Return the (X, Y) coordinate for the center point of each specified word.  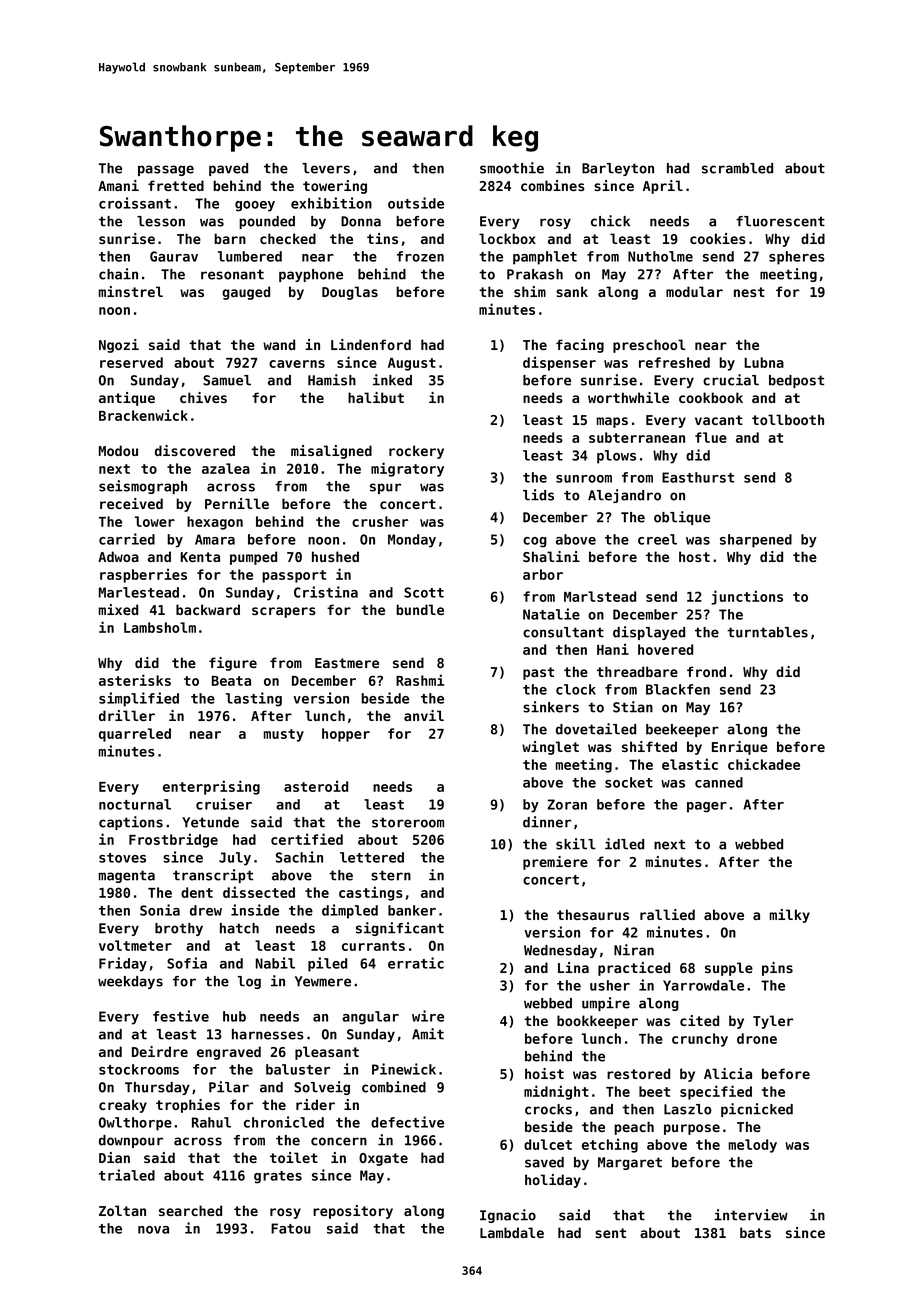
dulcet (548, 1144)
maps (612, 422)
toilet (294, 1157)
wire (428, 1016)
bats (755, 1232)
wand (279, 344)
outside (416, 203)
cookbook (711, 397)
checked (288, 238)
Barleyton (618, 169)
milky (790, 916)
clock (576, 689)
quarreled (135, 735)
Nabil (275, 963)
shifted (649, 746)
